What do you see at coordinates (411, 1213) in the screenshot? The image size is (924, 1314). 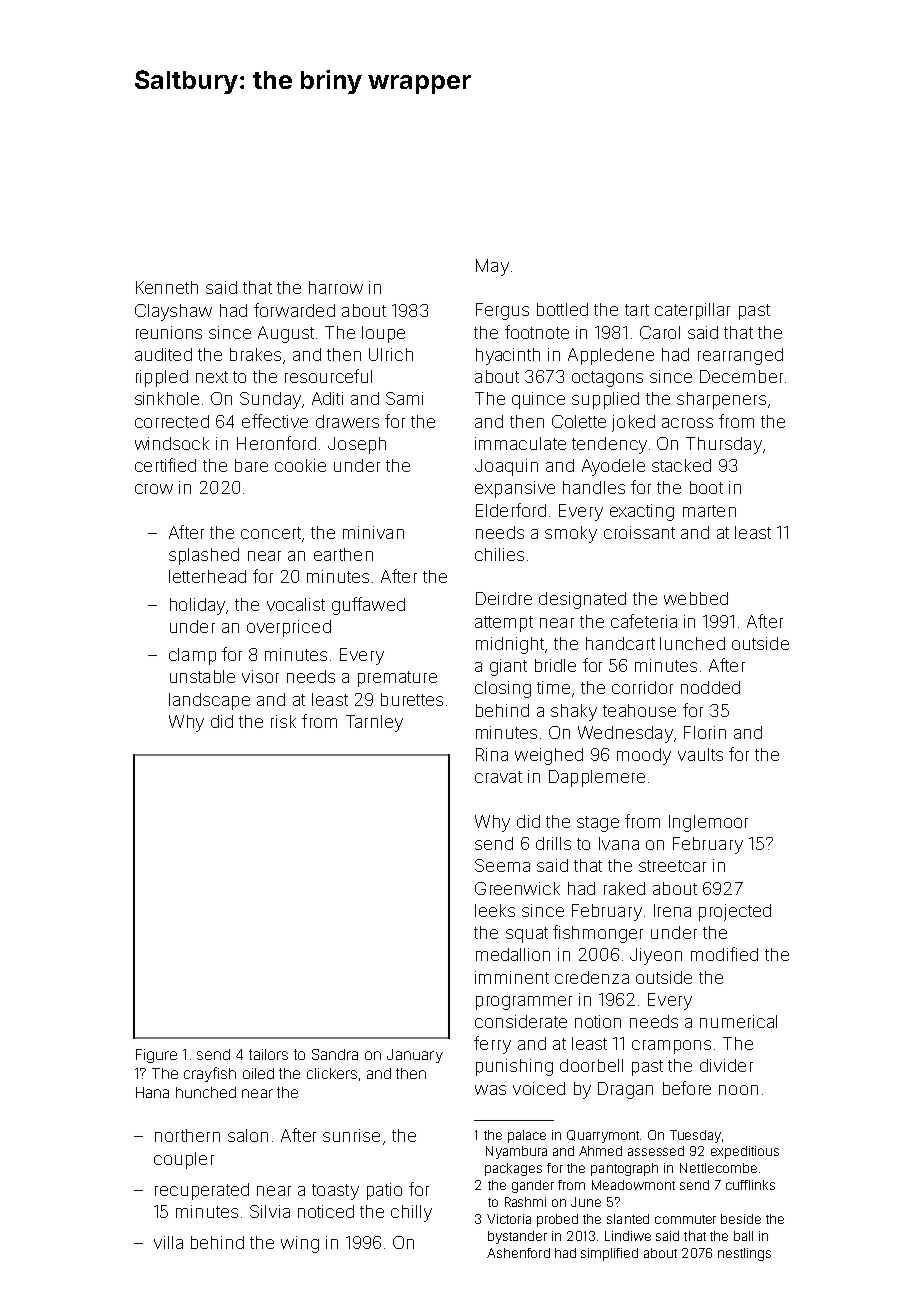 I see `chilly` at bounding box center [411, 1213].
